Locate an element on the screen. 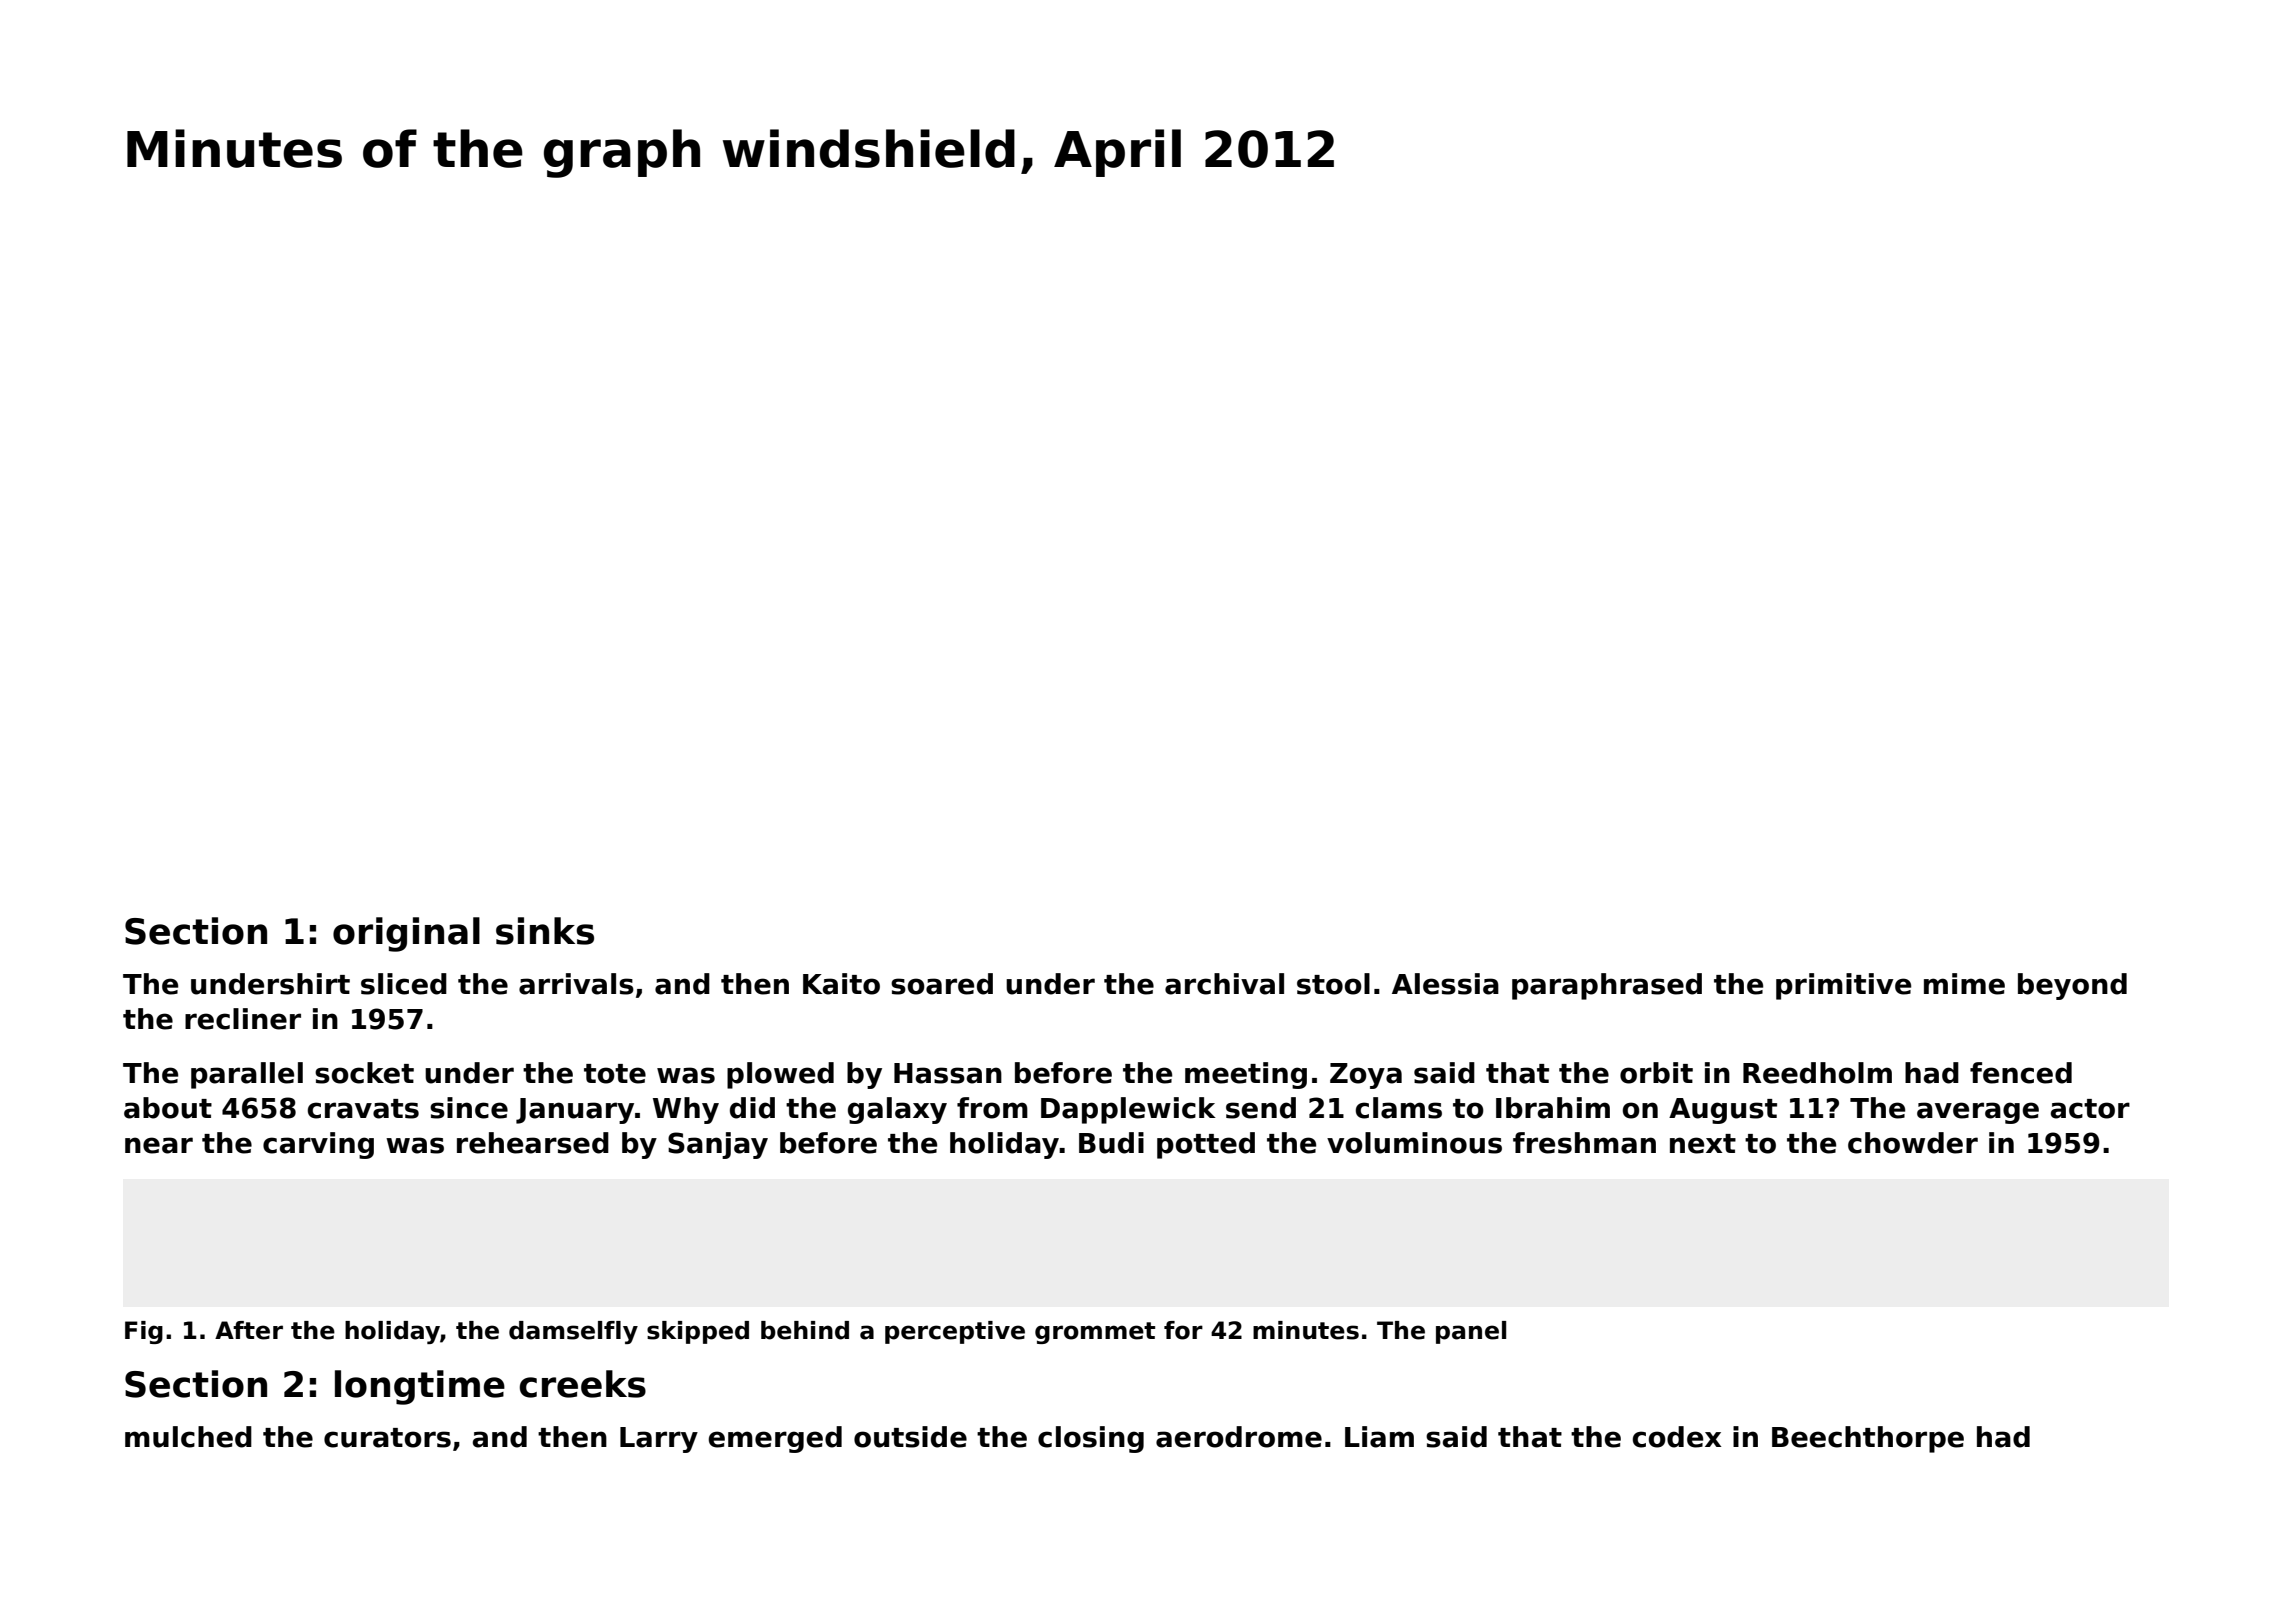 This screenshot has height=1620, width=2292. socket is located at coordinates (364, 1073).
